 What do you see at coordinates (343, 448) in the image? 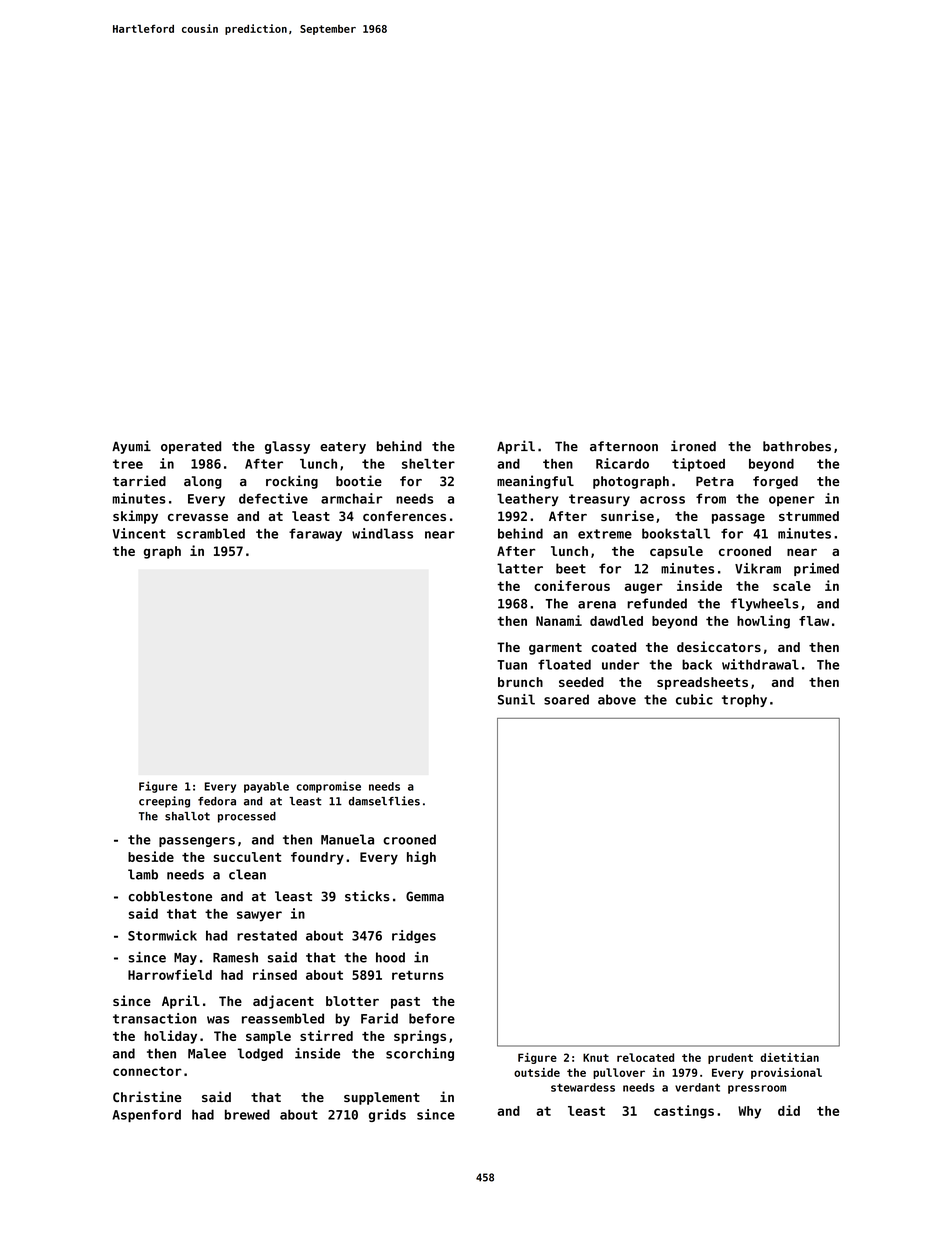
I see `eatery` at bounding box center [343, 448].
